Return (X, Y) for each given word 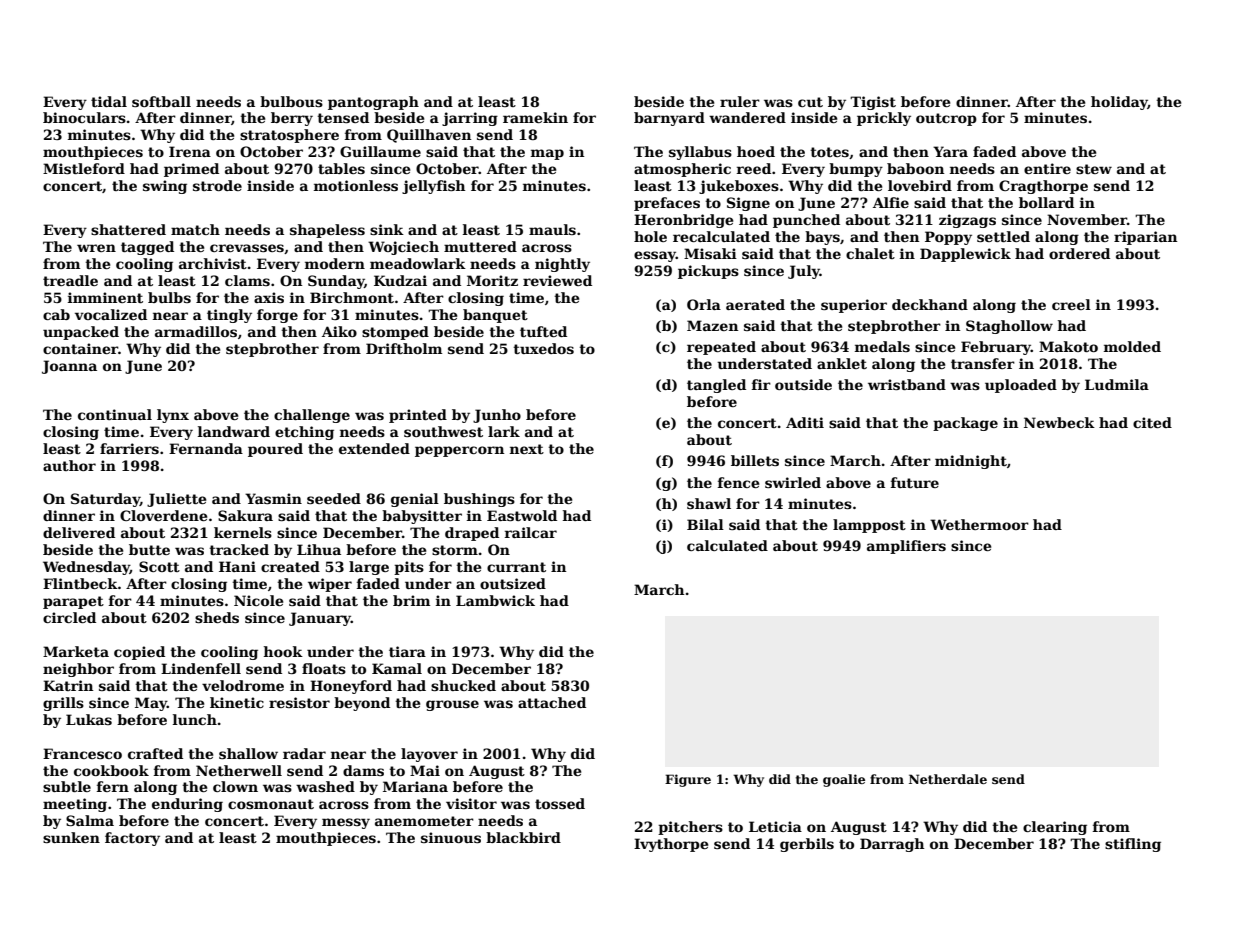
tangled (716, 386)
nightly (562, 265)
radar (304, 753)
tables (341, 168)
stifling (1133, 845)
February (996, 348)
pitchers (690, 828)
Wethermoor (979, 524)
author (69, 465)
